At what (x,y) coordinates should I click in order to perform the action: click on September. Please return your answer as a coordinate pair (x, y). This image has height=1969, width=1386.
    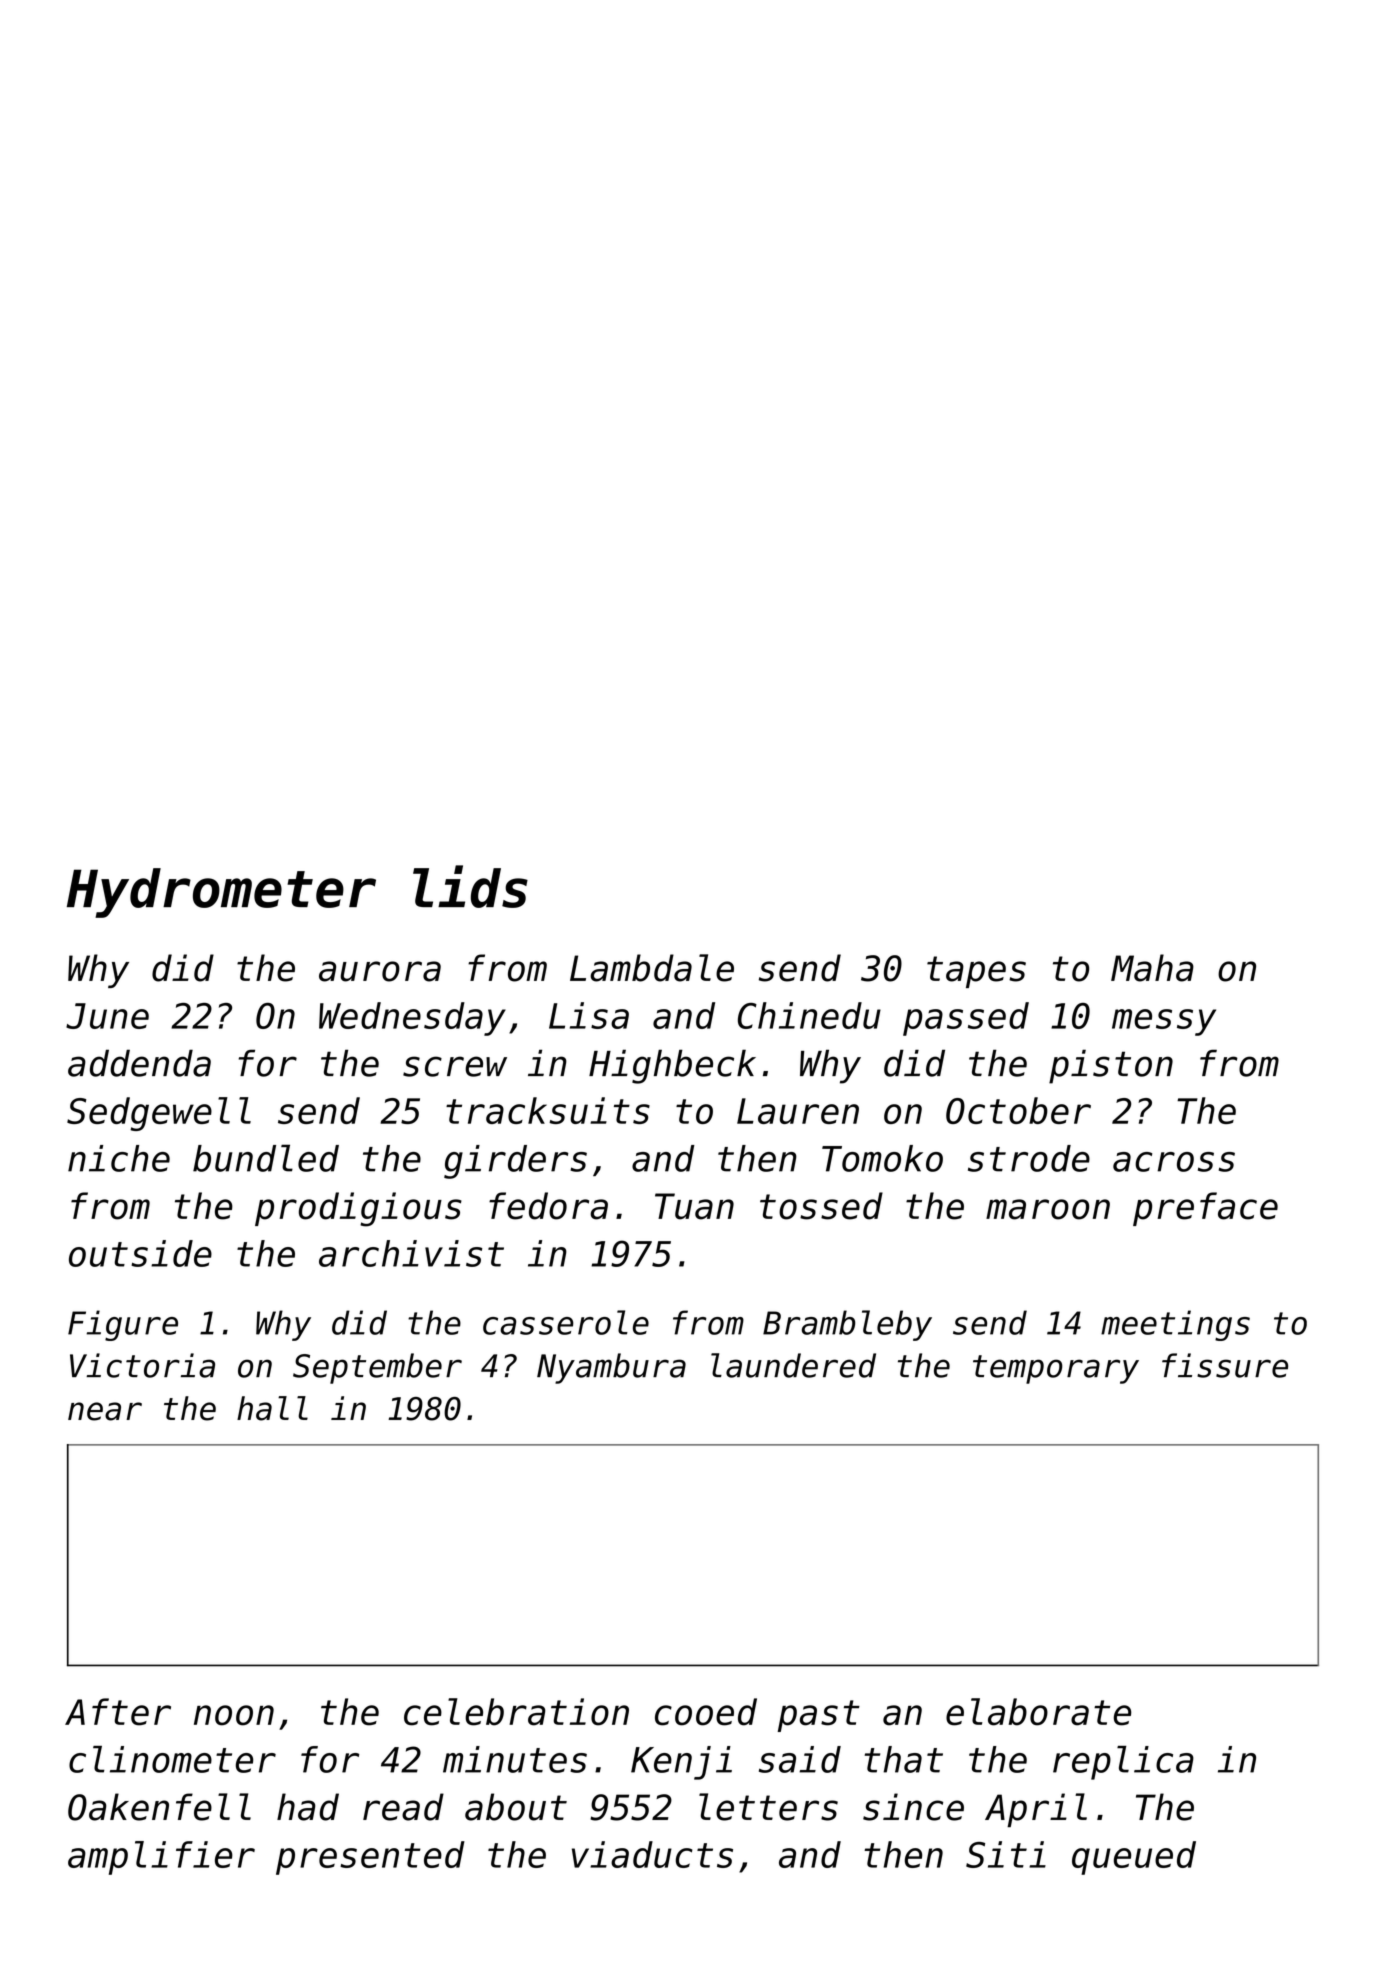
    Looking at the image, I should click on (377, 1368).
